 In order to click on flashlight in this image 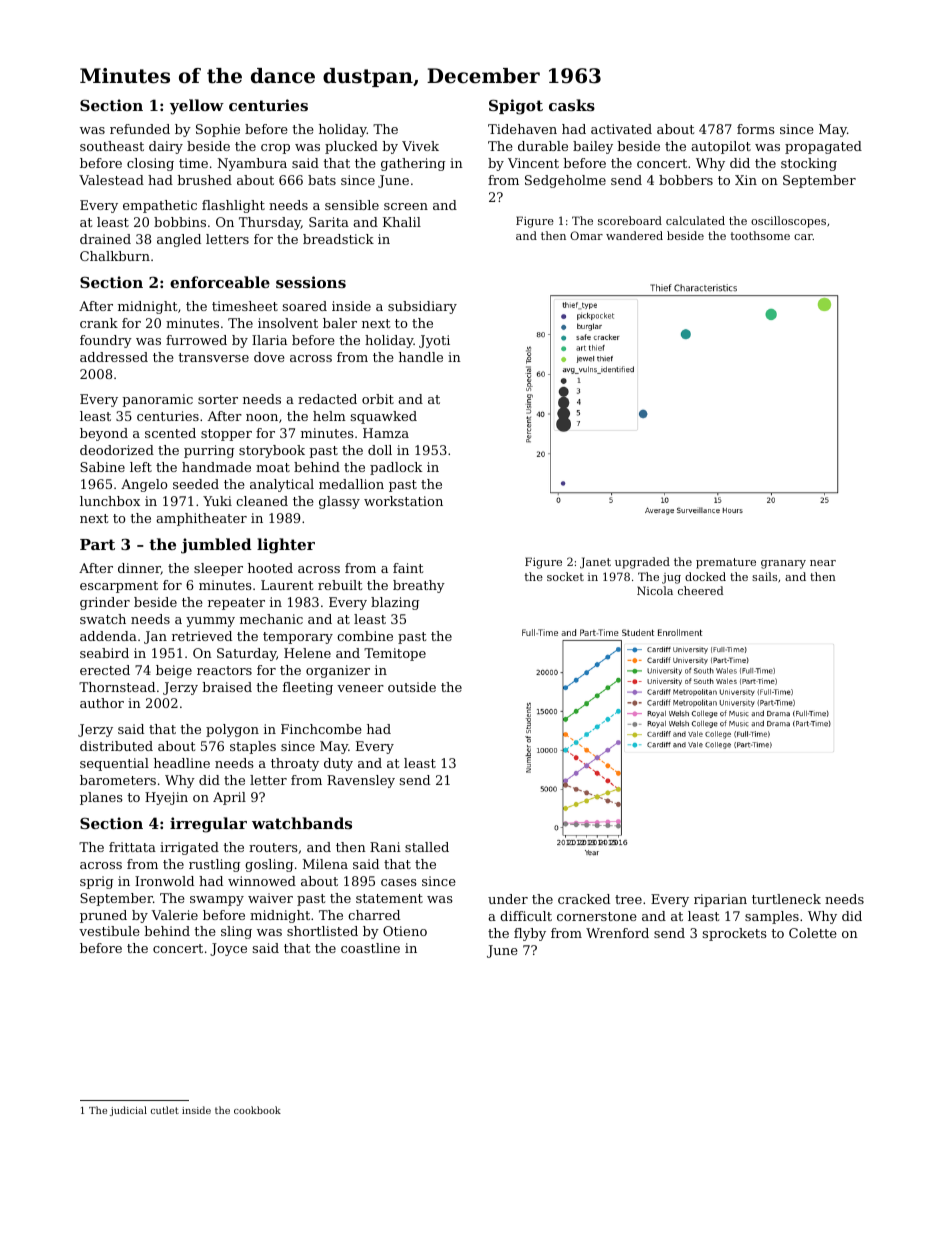, I will do `click(233, 206)`.
